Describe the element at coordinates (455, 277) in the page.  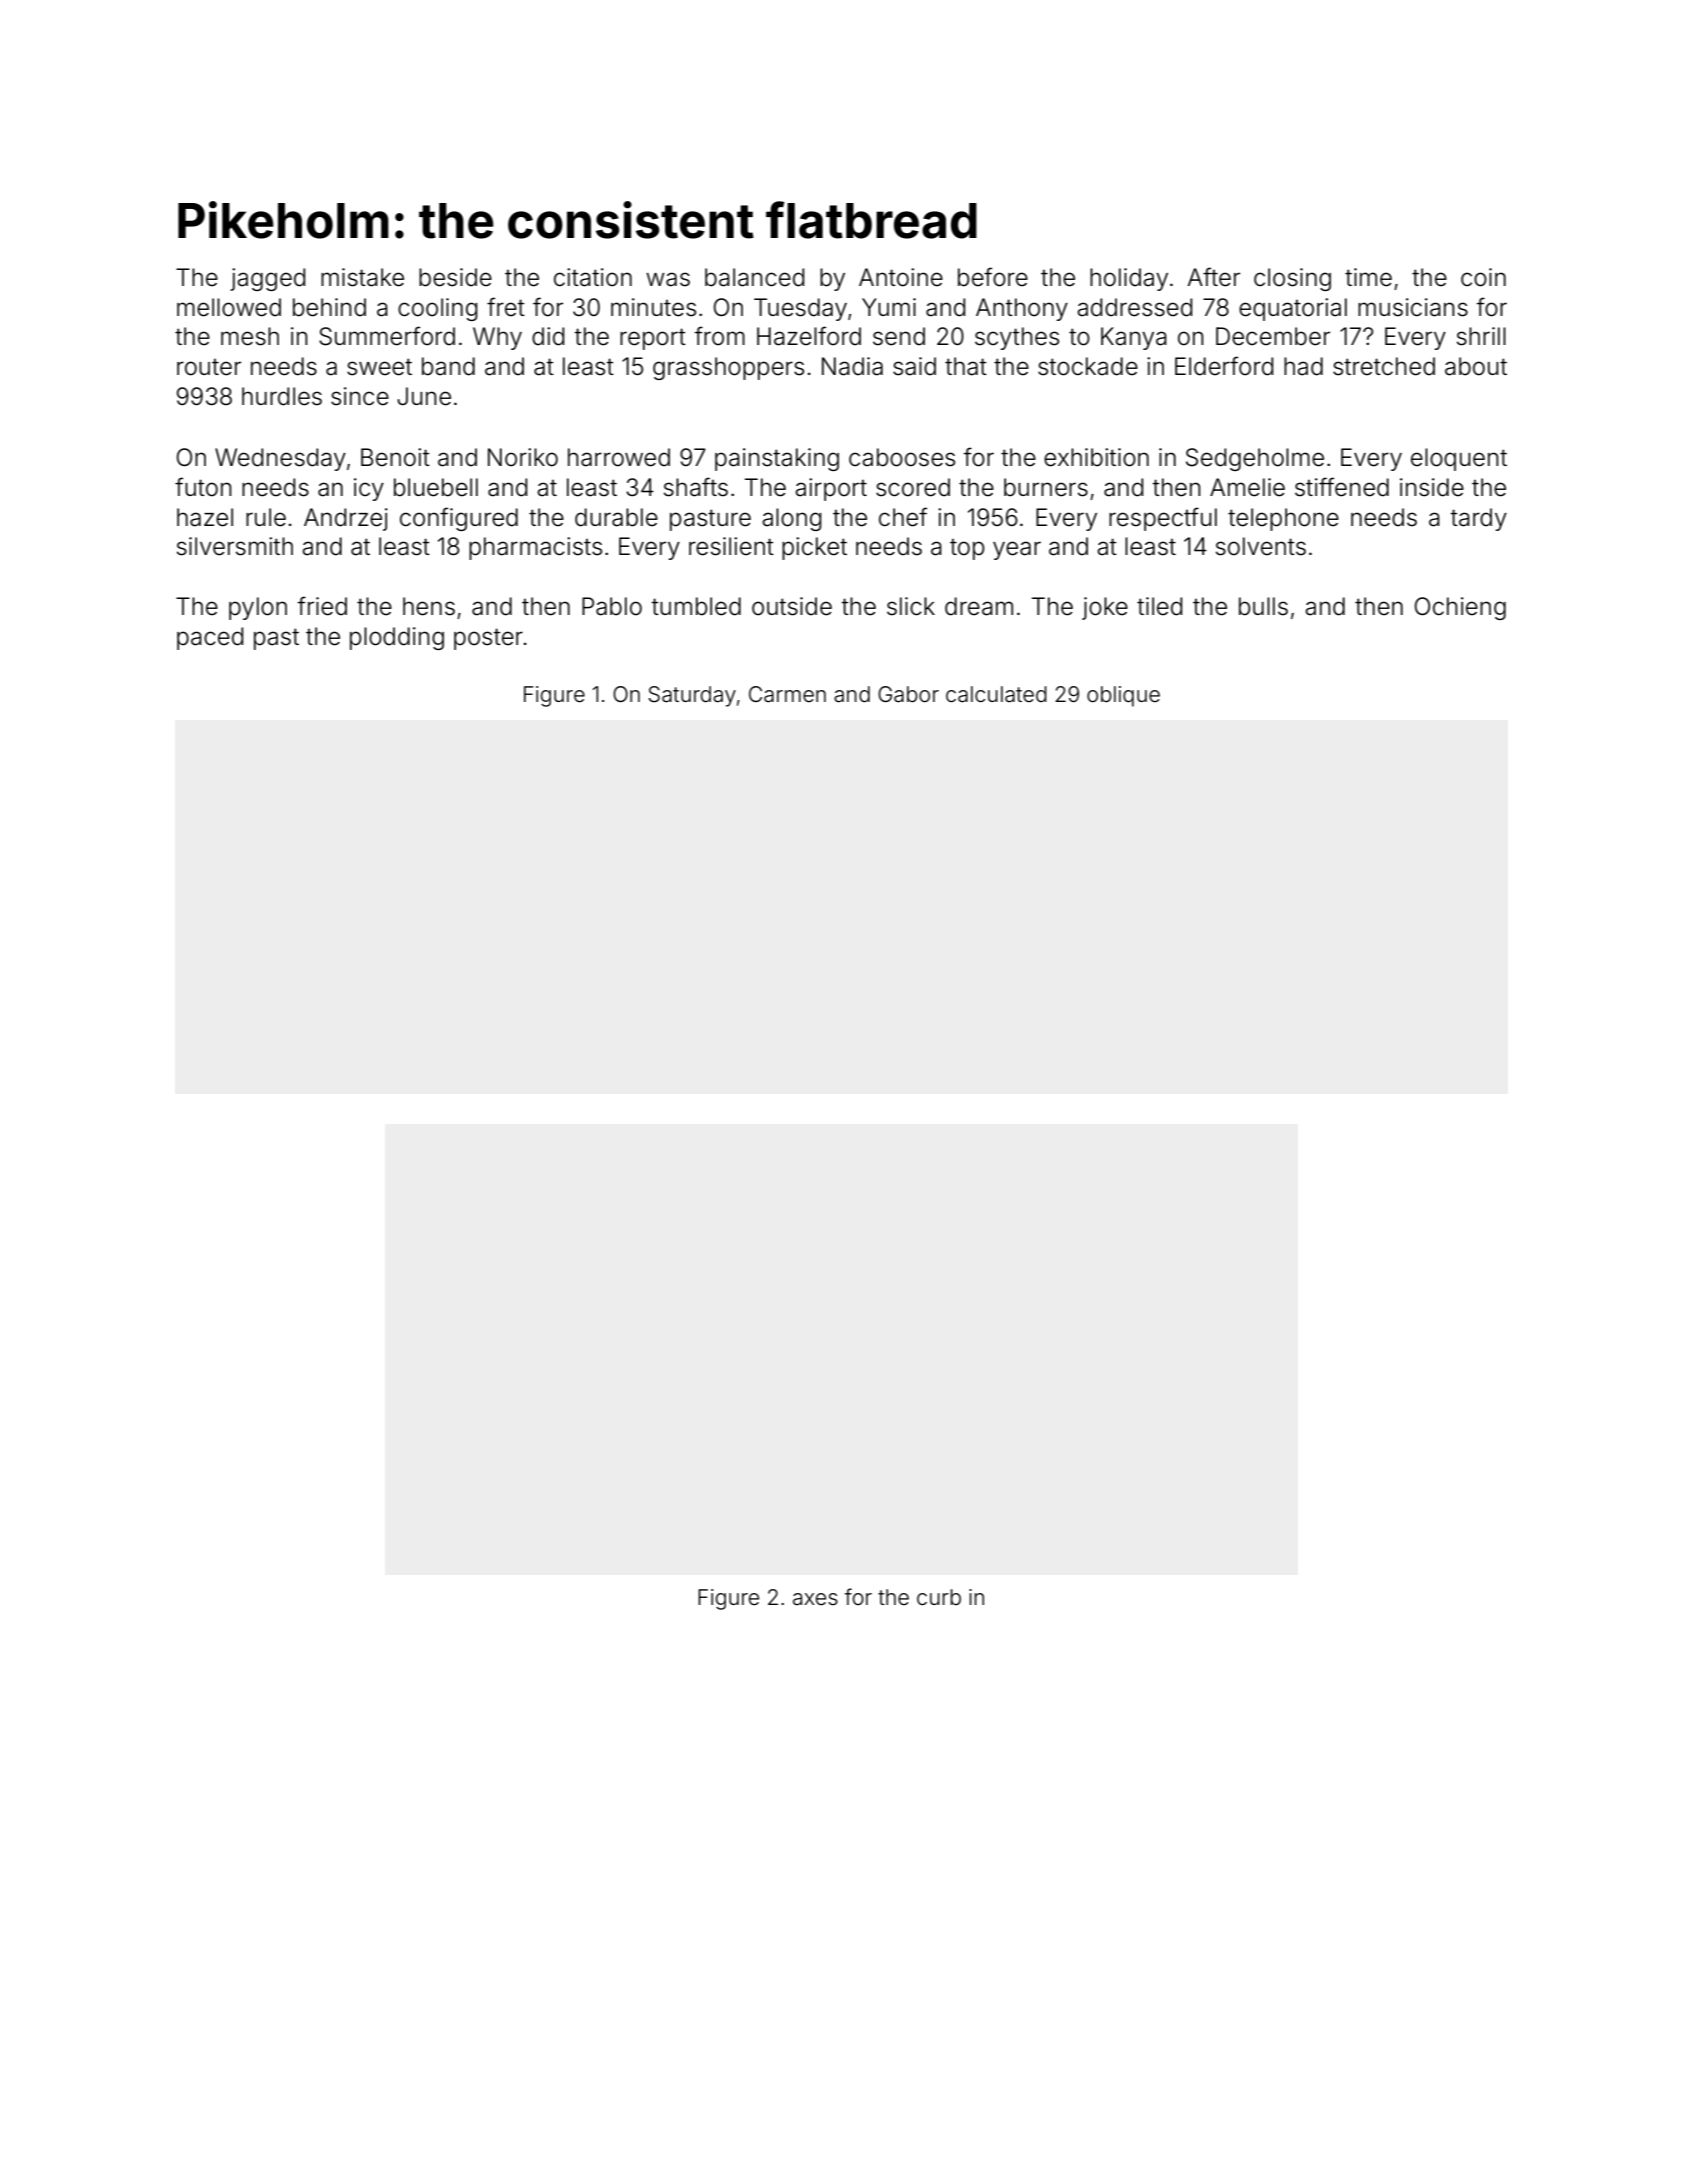
I see `beside` at that location.
